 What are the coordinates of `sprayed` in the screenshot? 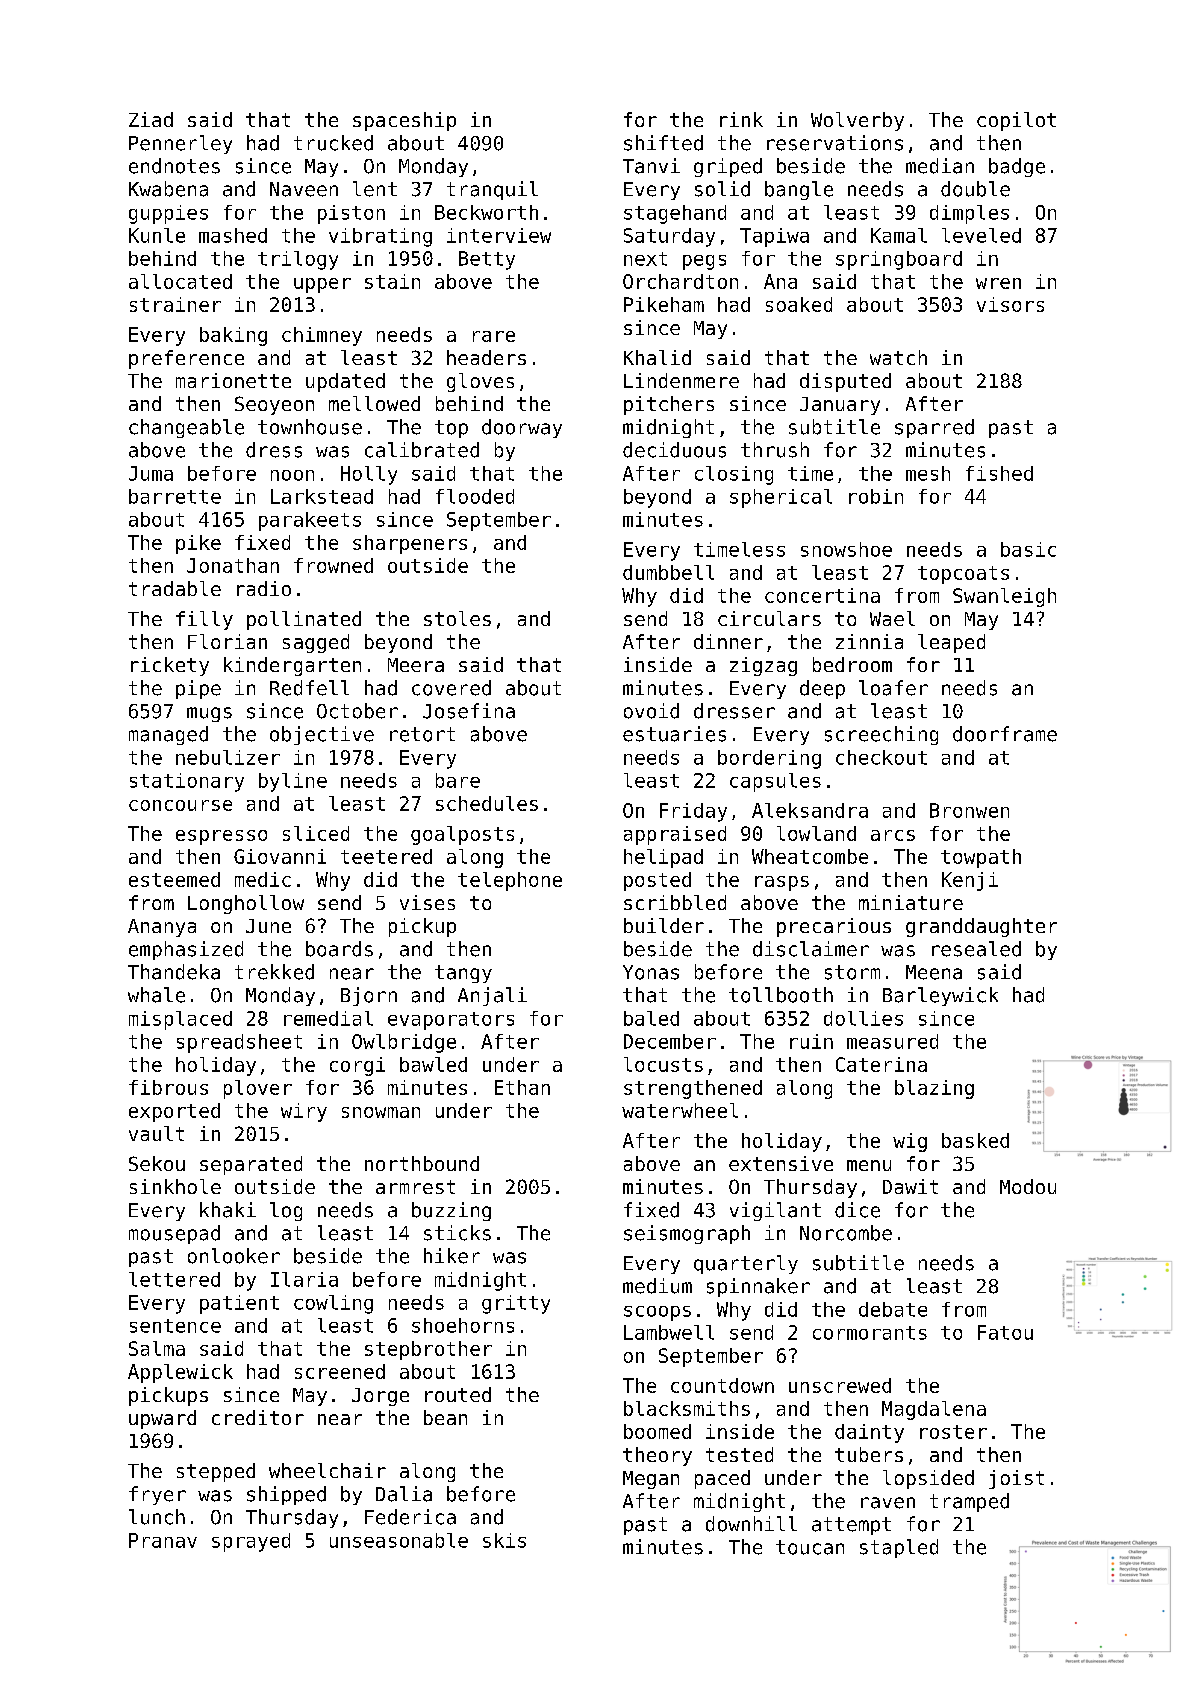 It's located at (251, 1542).
